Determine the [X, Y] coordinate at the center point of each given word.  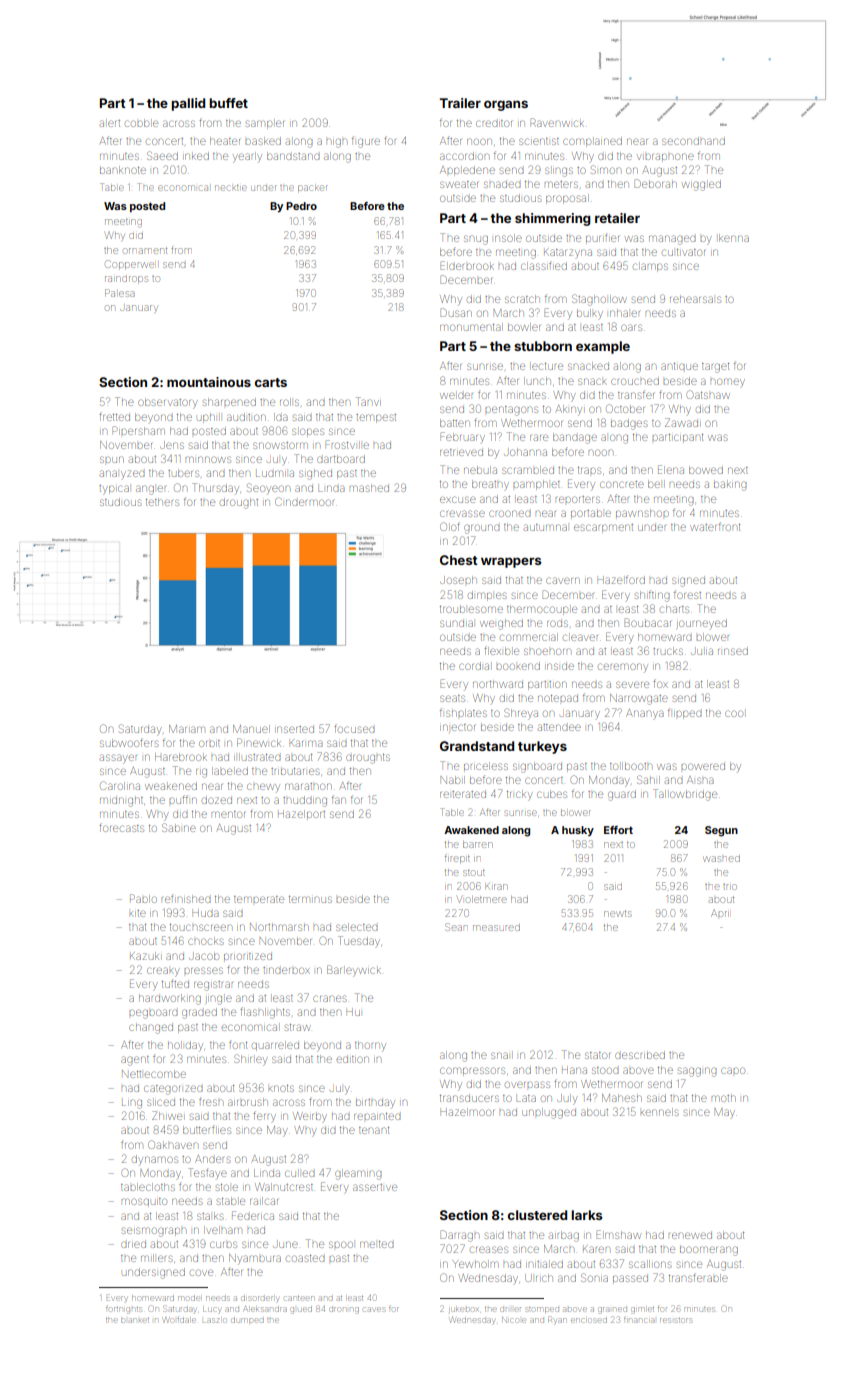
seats [452, 698]
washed [722, 859]
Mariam [187, 729]
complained [592, 142]
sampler [265, 124]
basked [263, 141]
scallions [650, 1264]
